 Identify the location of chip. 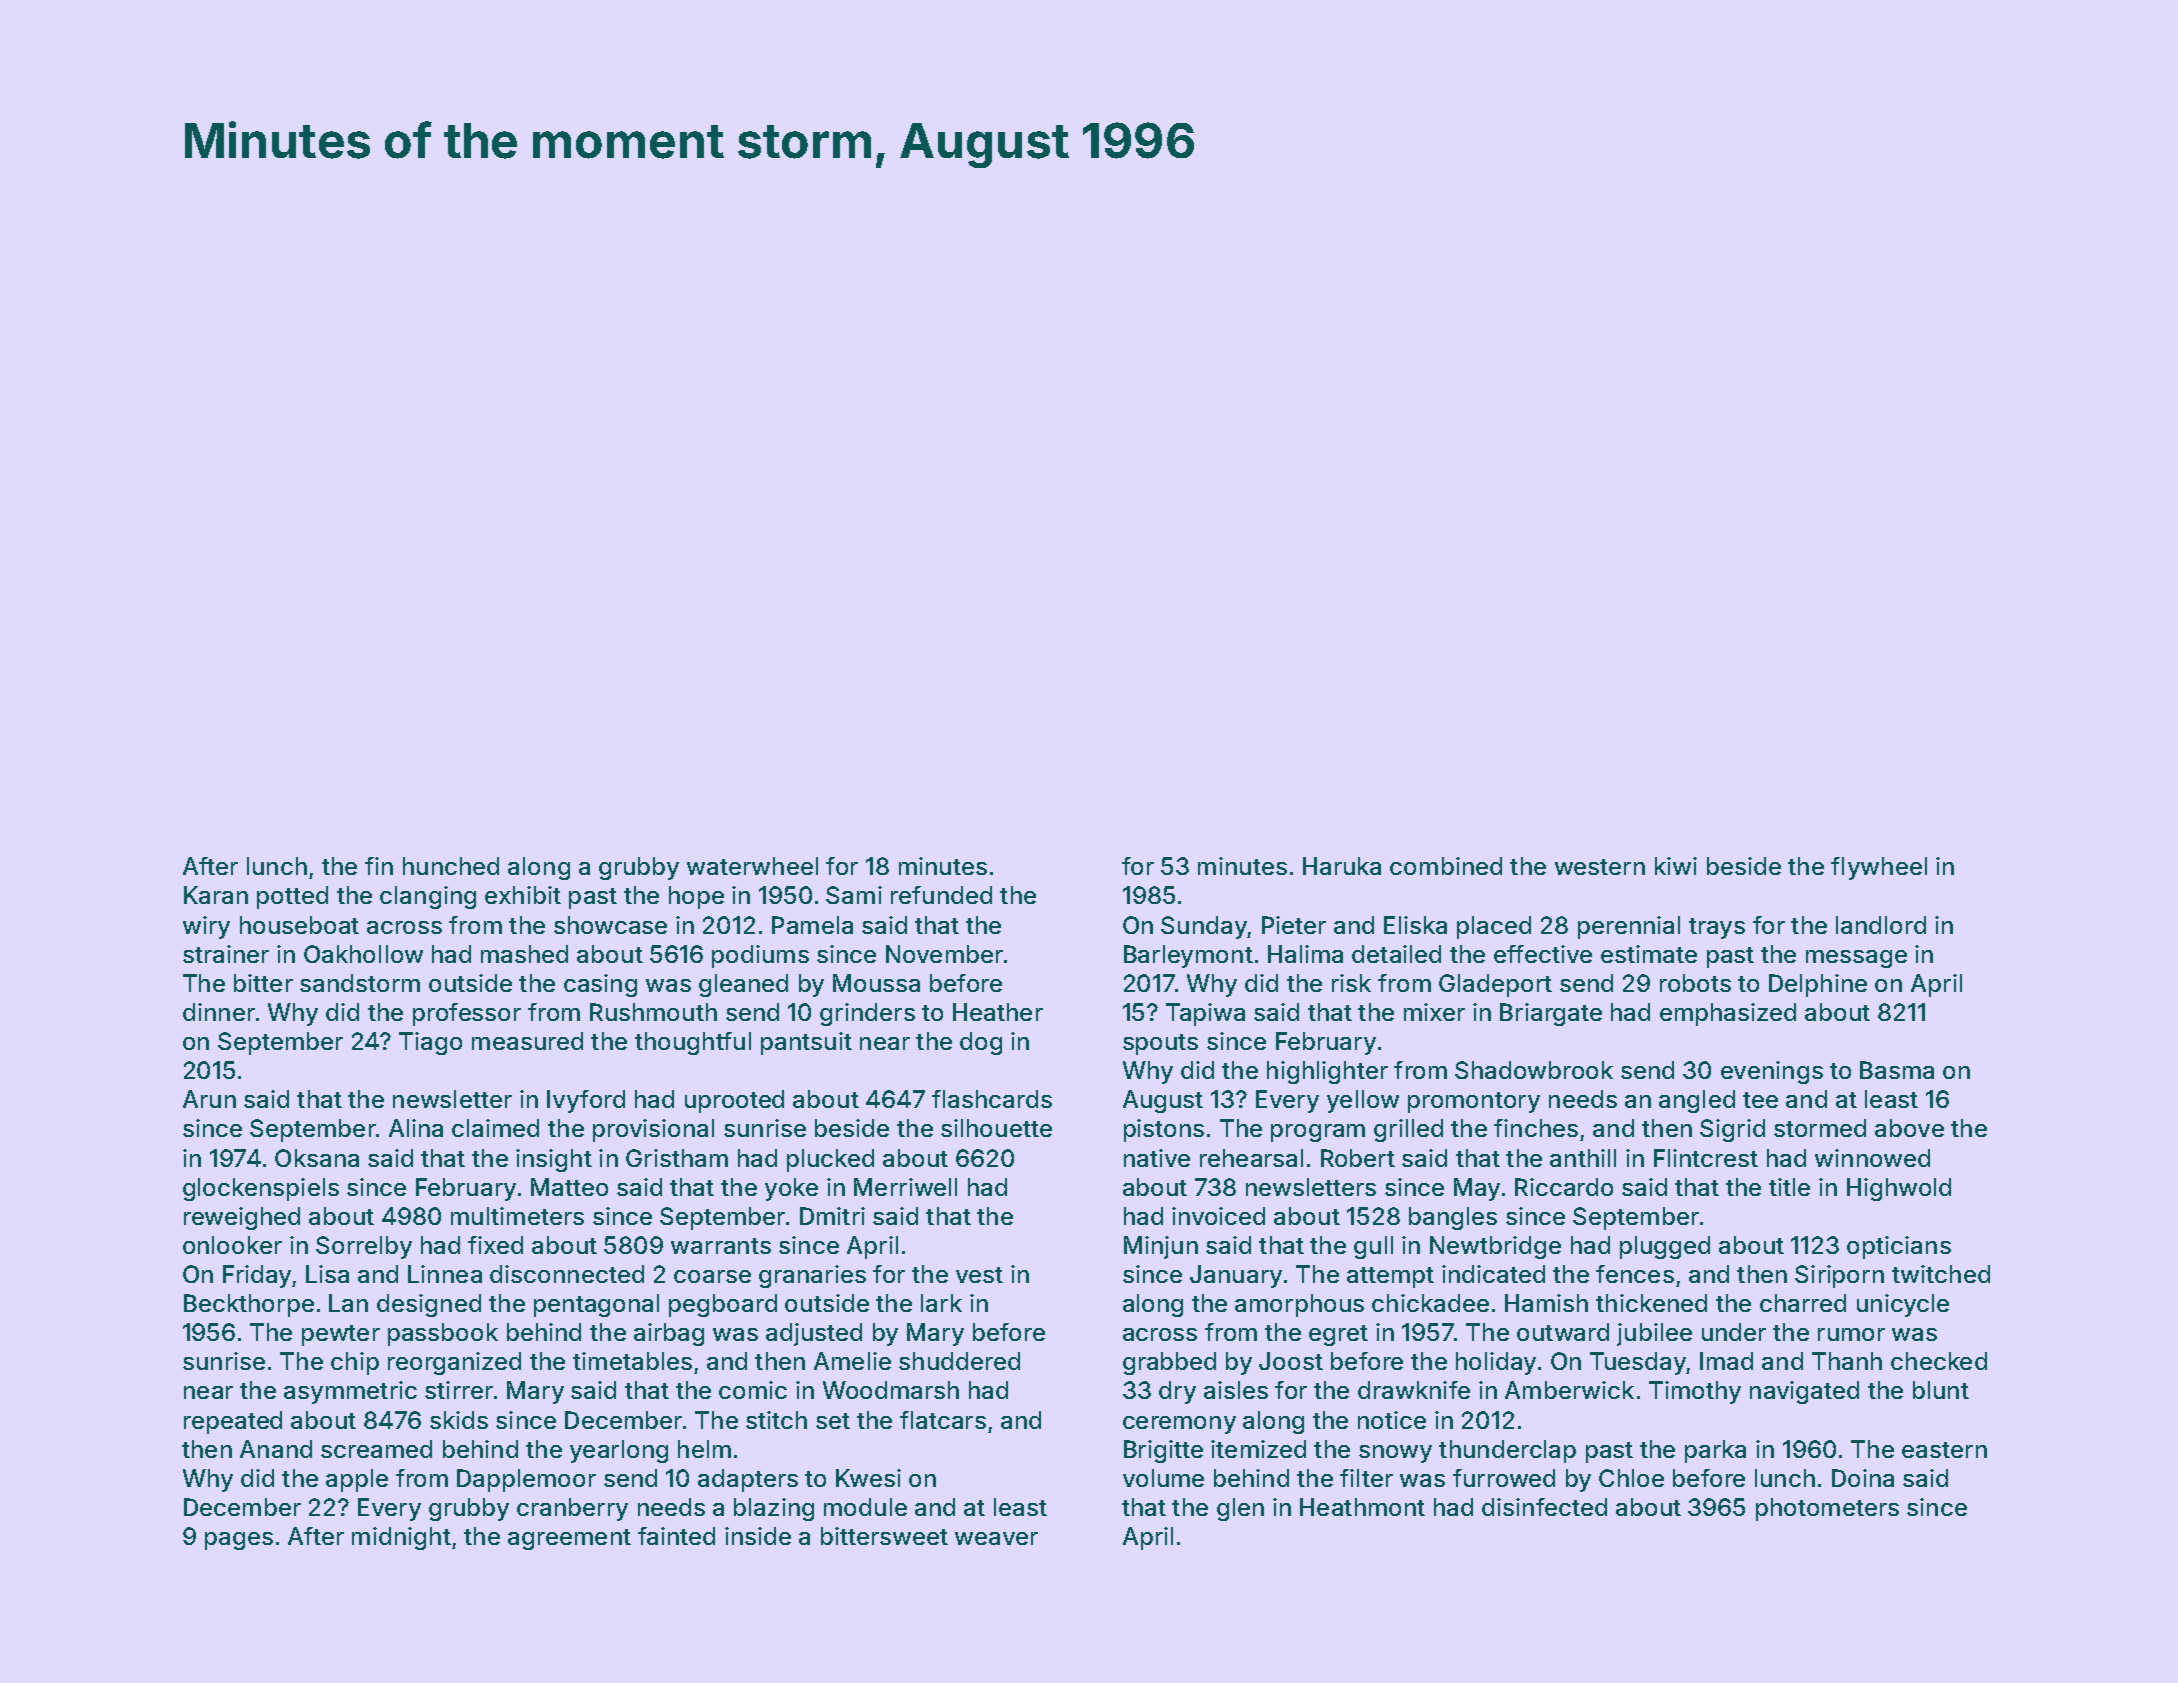
(355, 1363).
